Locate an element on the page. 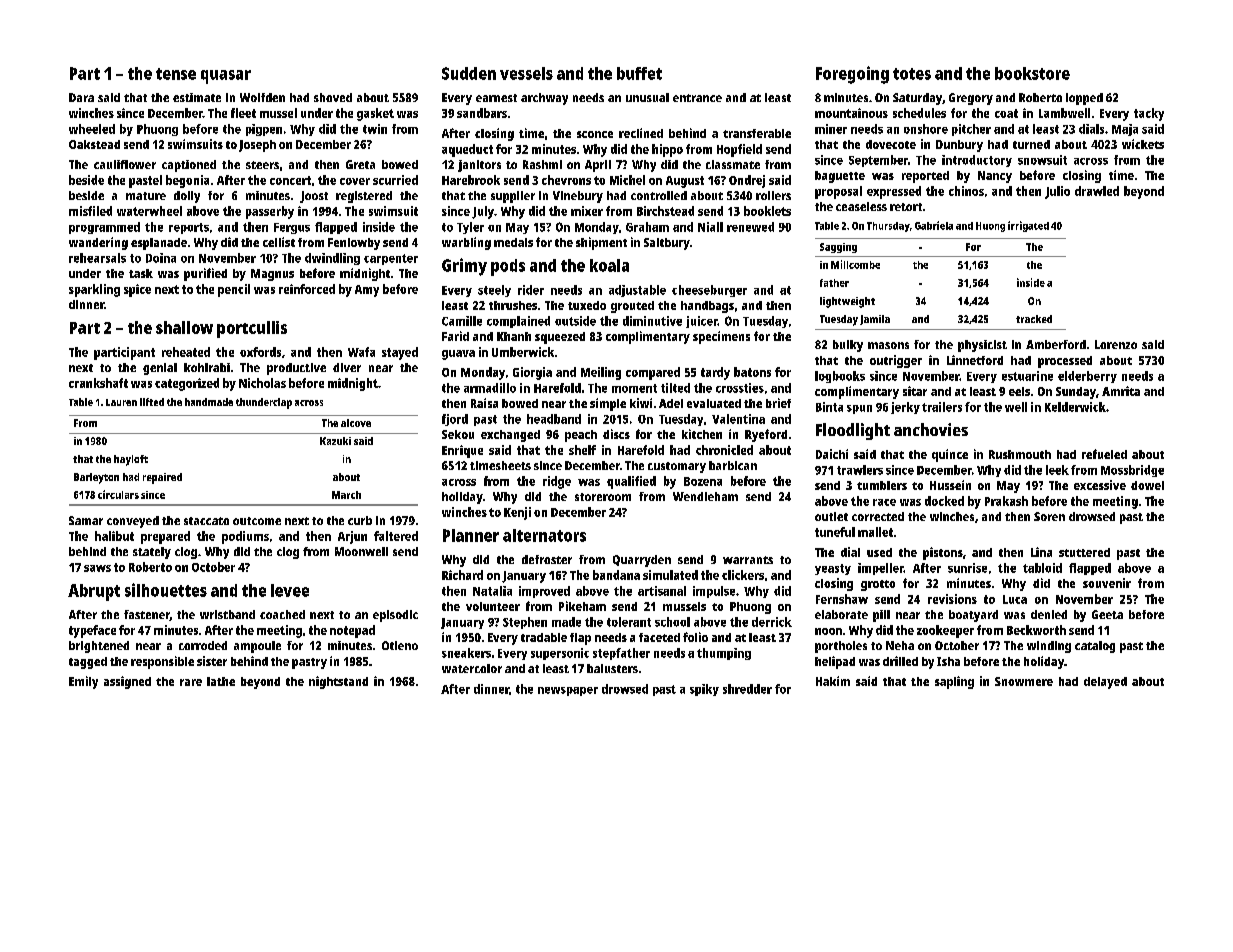  Vinebury is located at coordinates (578, 197).
